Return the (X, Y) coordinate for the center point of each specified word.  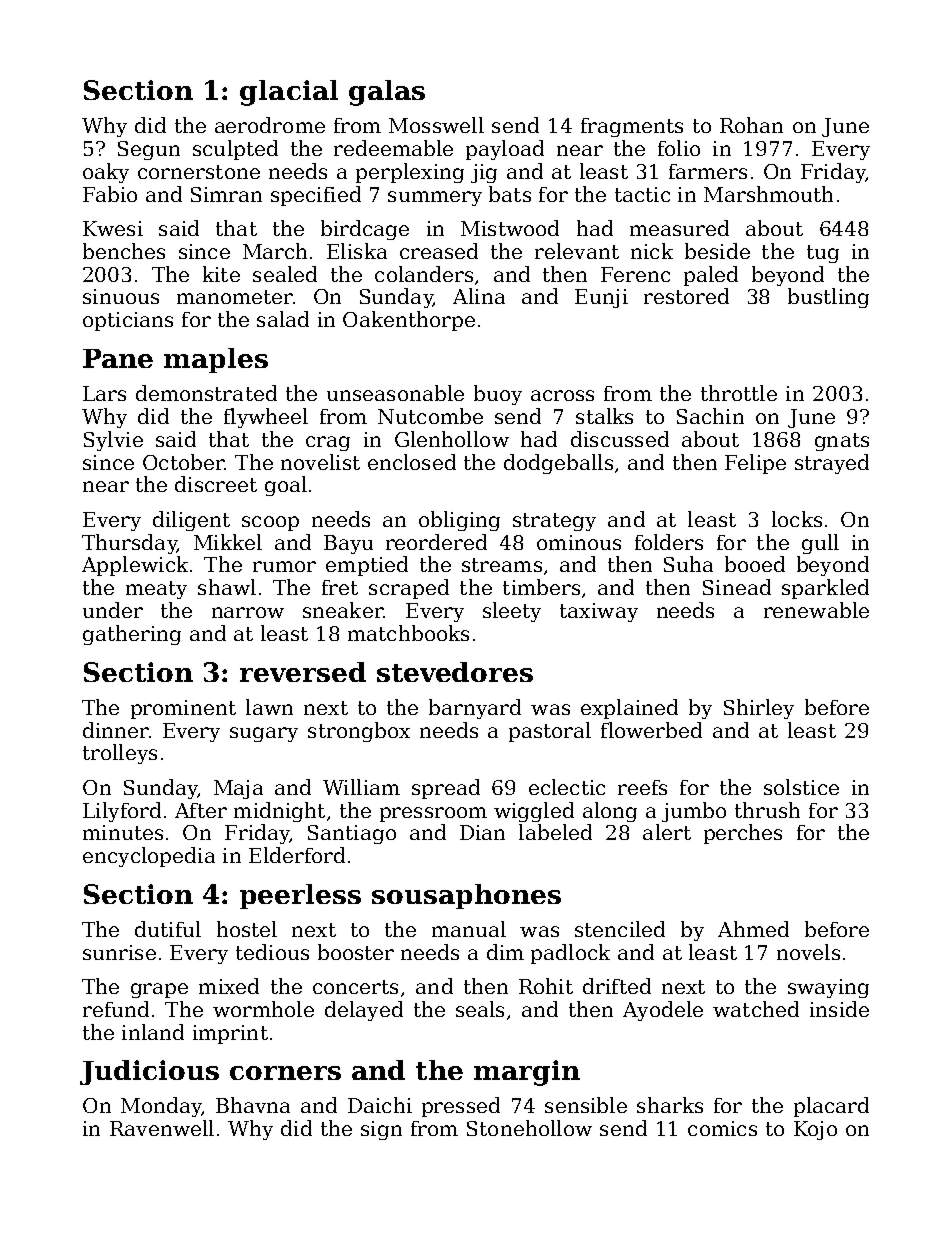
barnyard (475, 709)
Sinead (737, 587)
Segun (149, 150)
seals (480, 1009)
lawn (269, 707)
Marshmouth (768, 194)
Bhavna (253, 1105)
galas (387, 93)
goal (286, 486)
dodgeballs (558, 464)
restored (686, 296)
